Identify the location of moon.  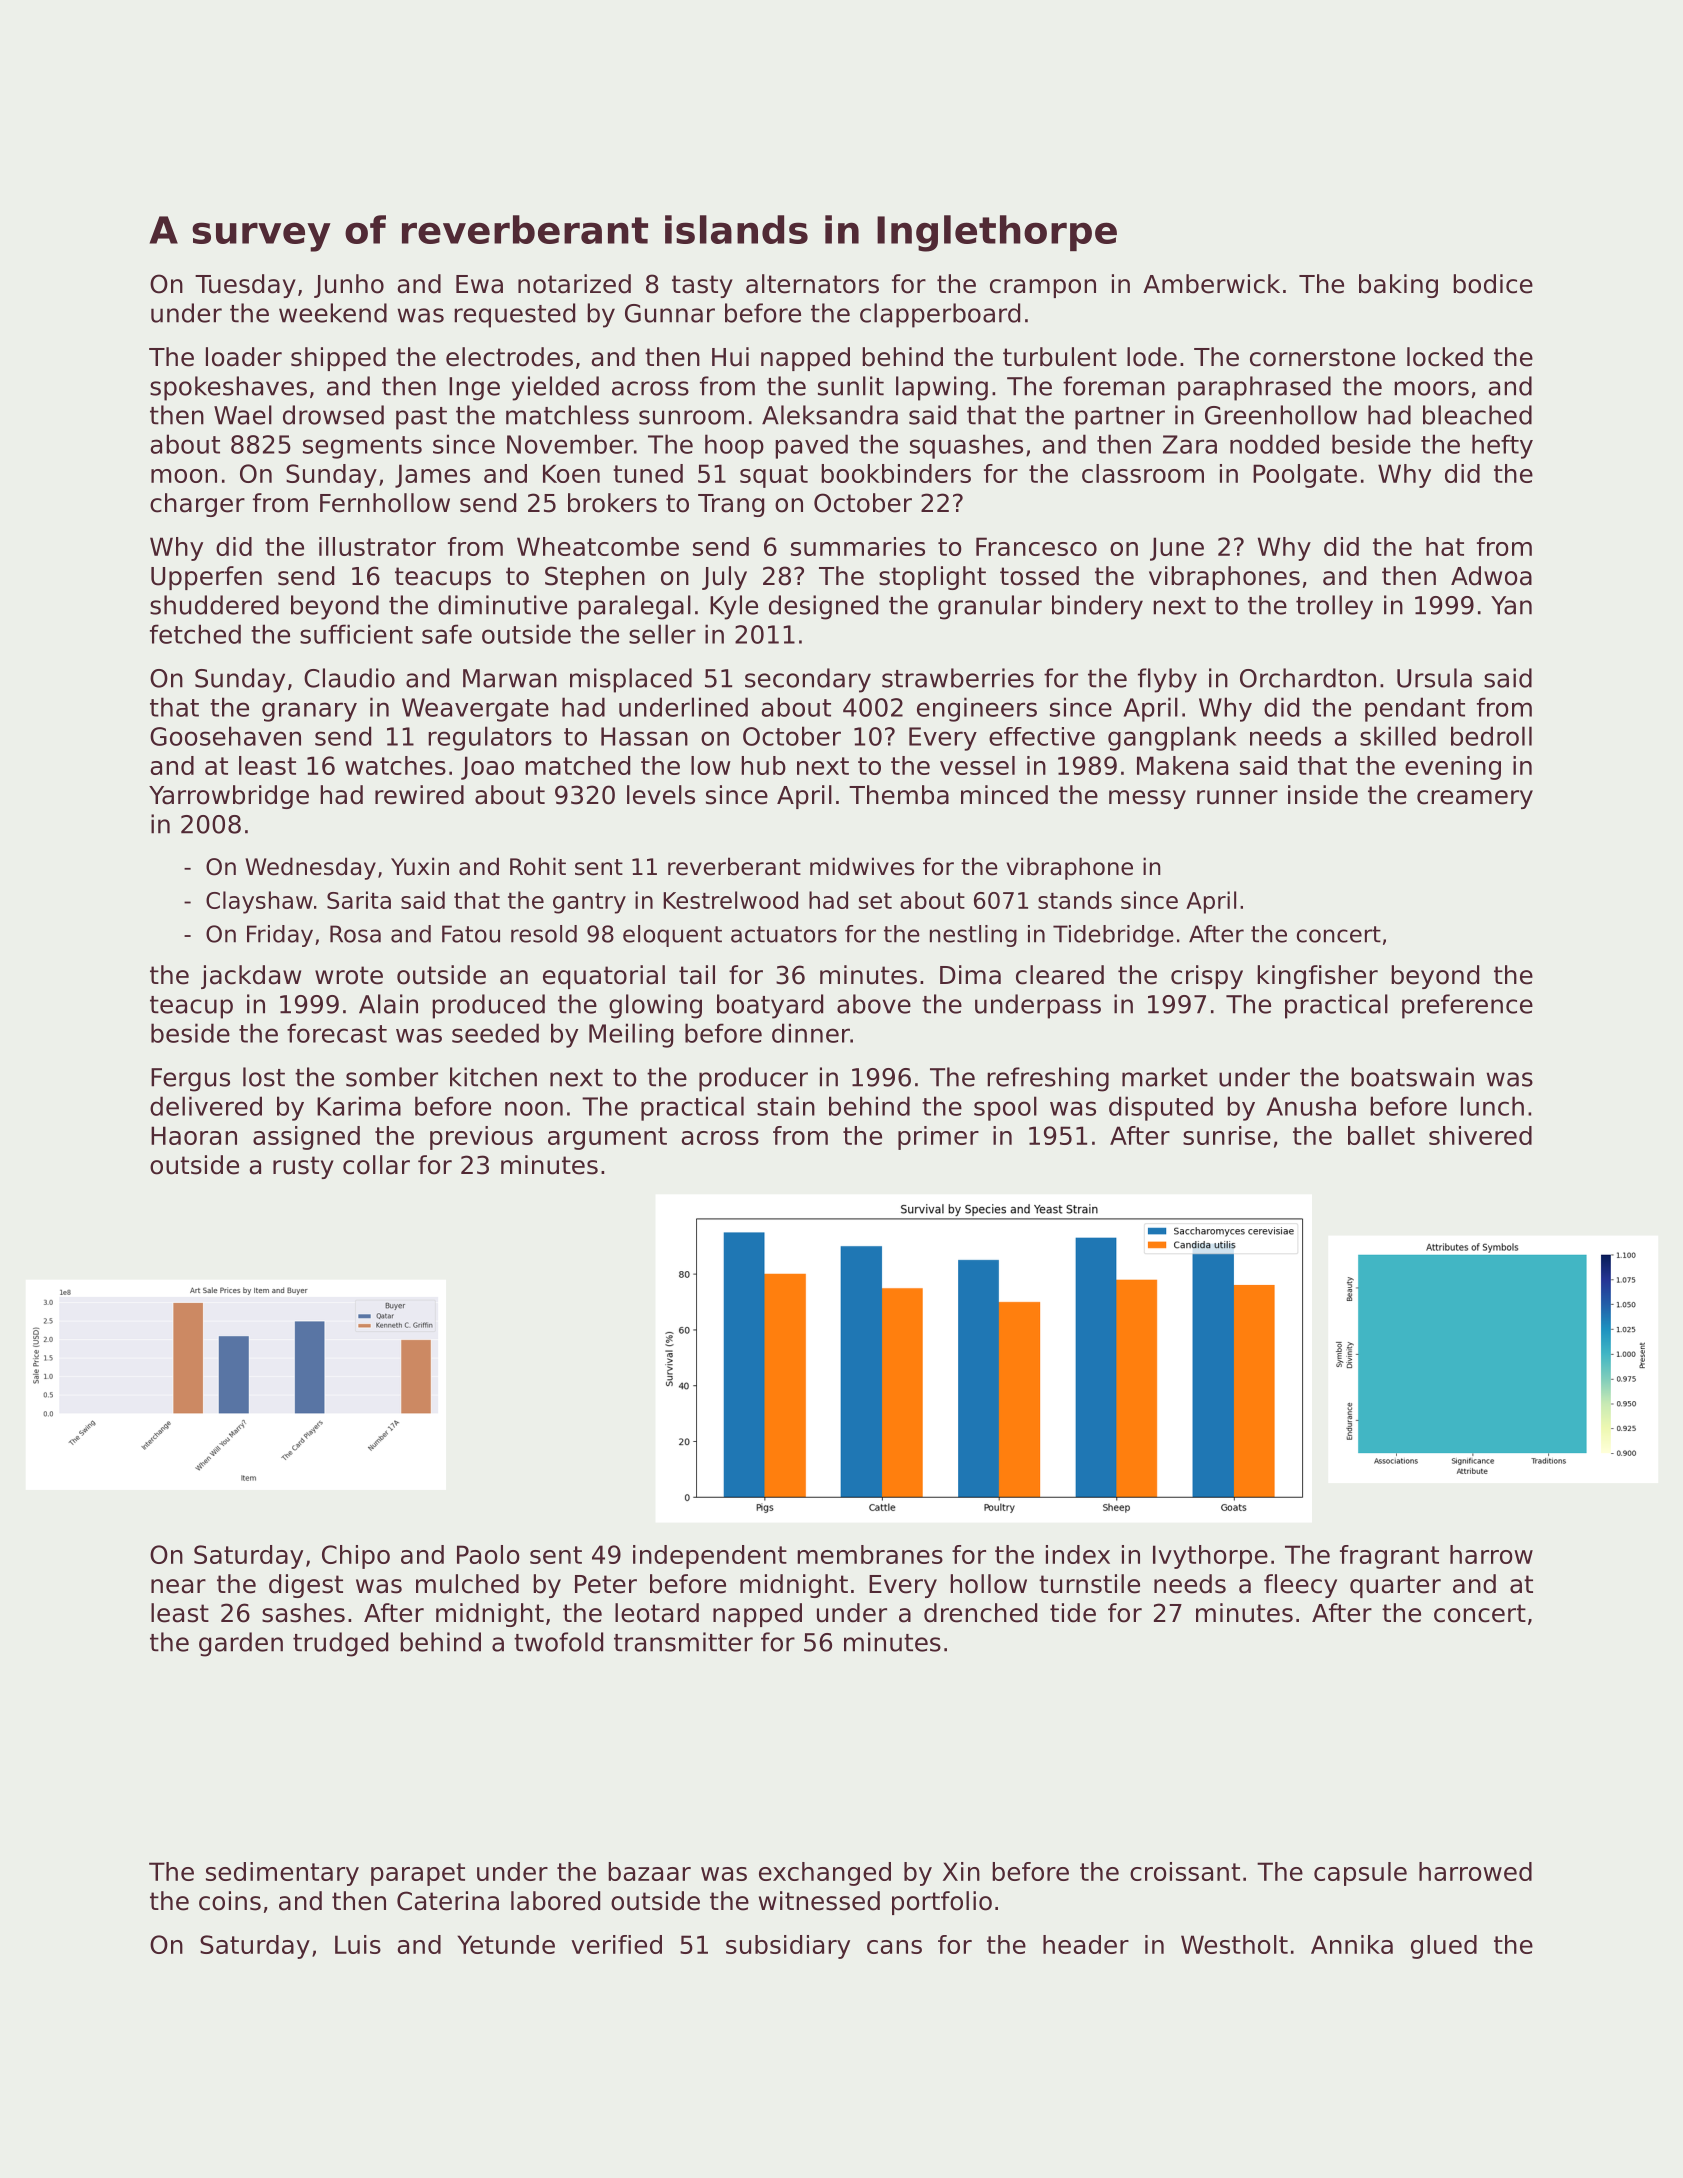
(184, 476).
